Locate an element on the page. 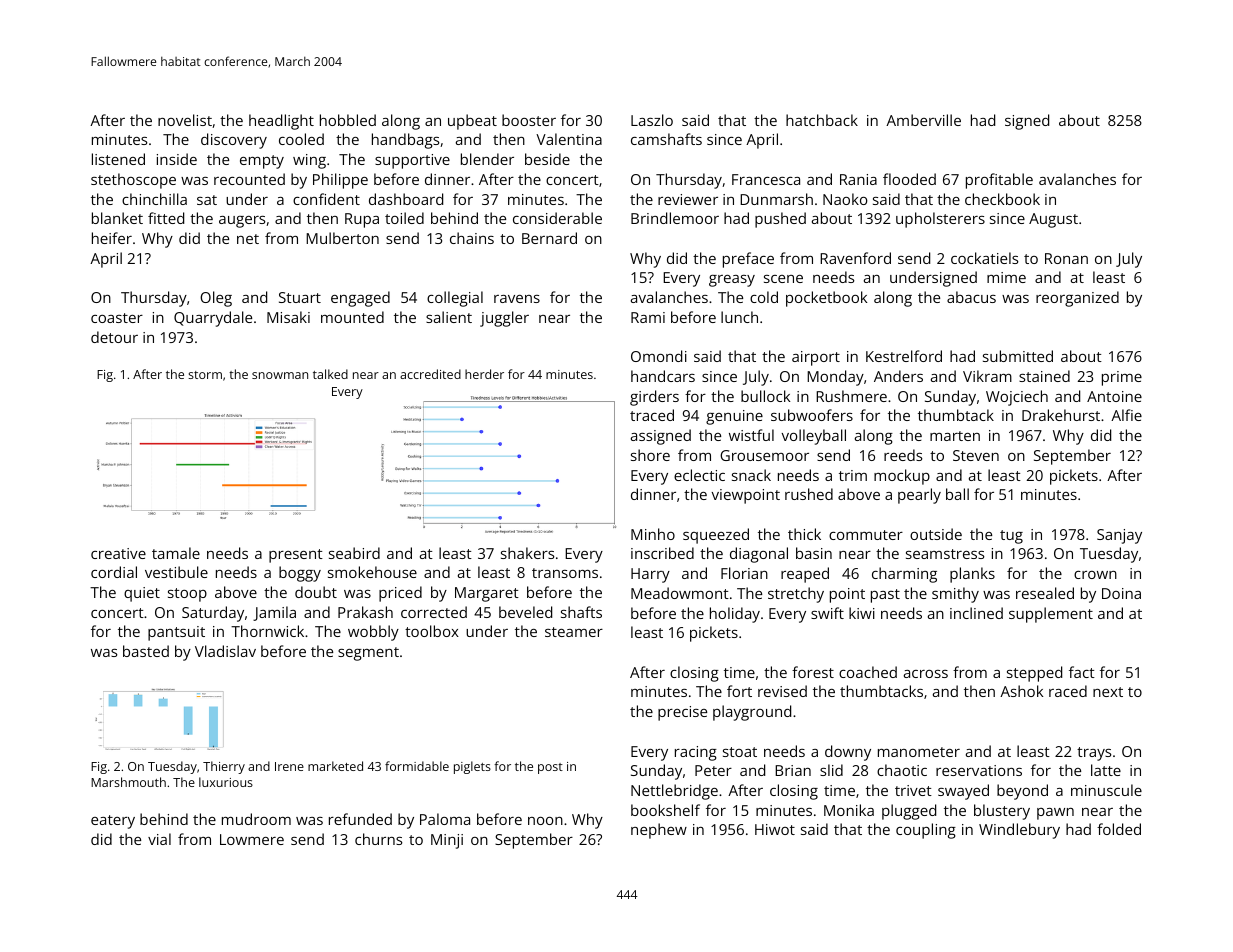 Image resolution: width=1233 pixels, height=952 pixels. storm is located at coordinates (205, 375).
